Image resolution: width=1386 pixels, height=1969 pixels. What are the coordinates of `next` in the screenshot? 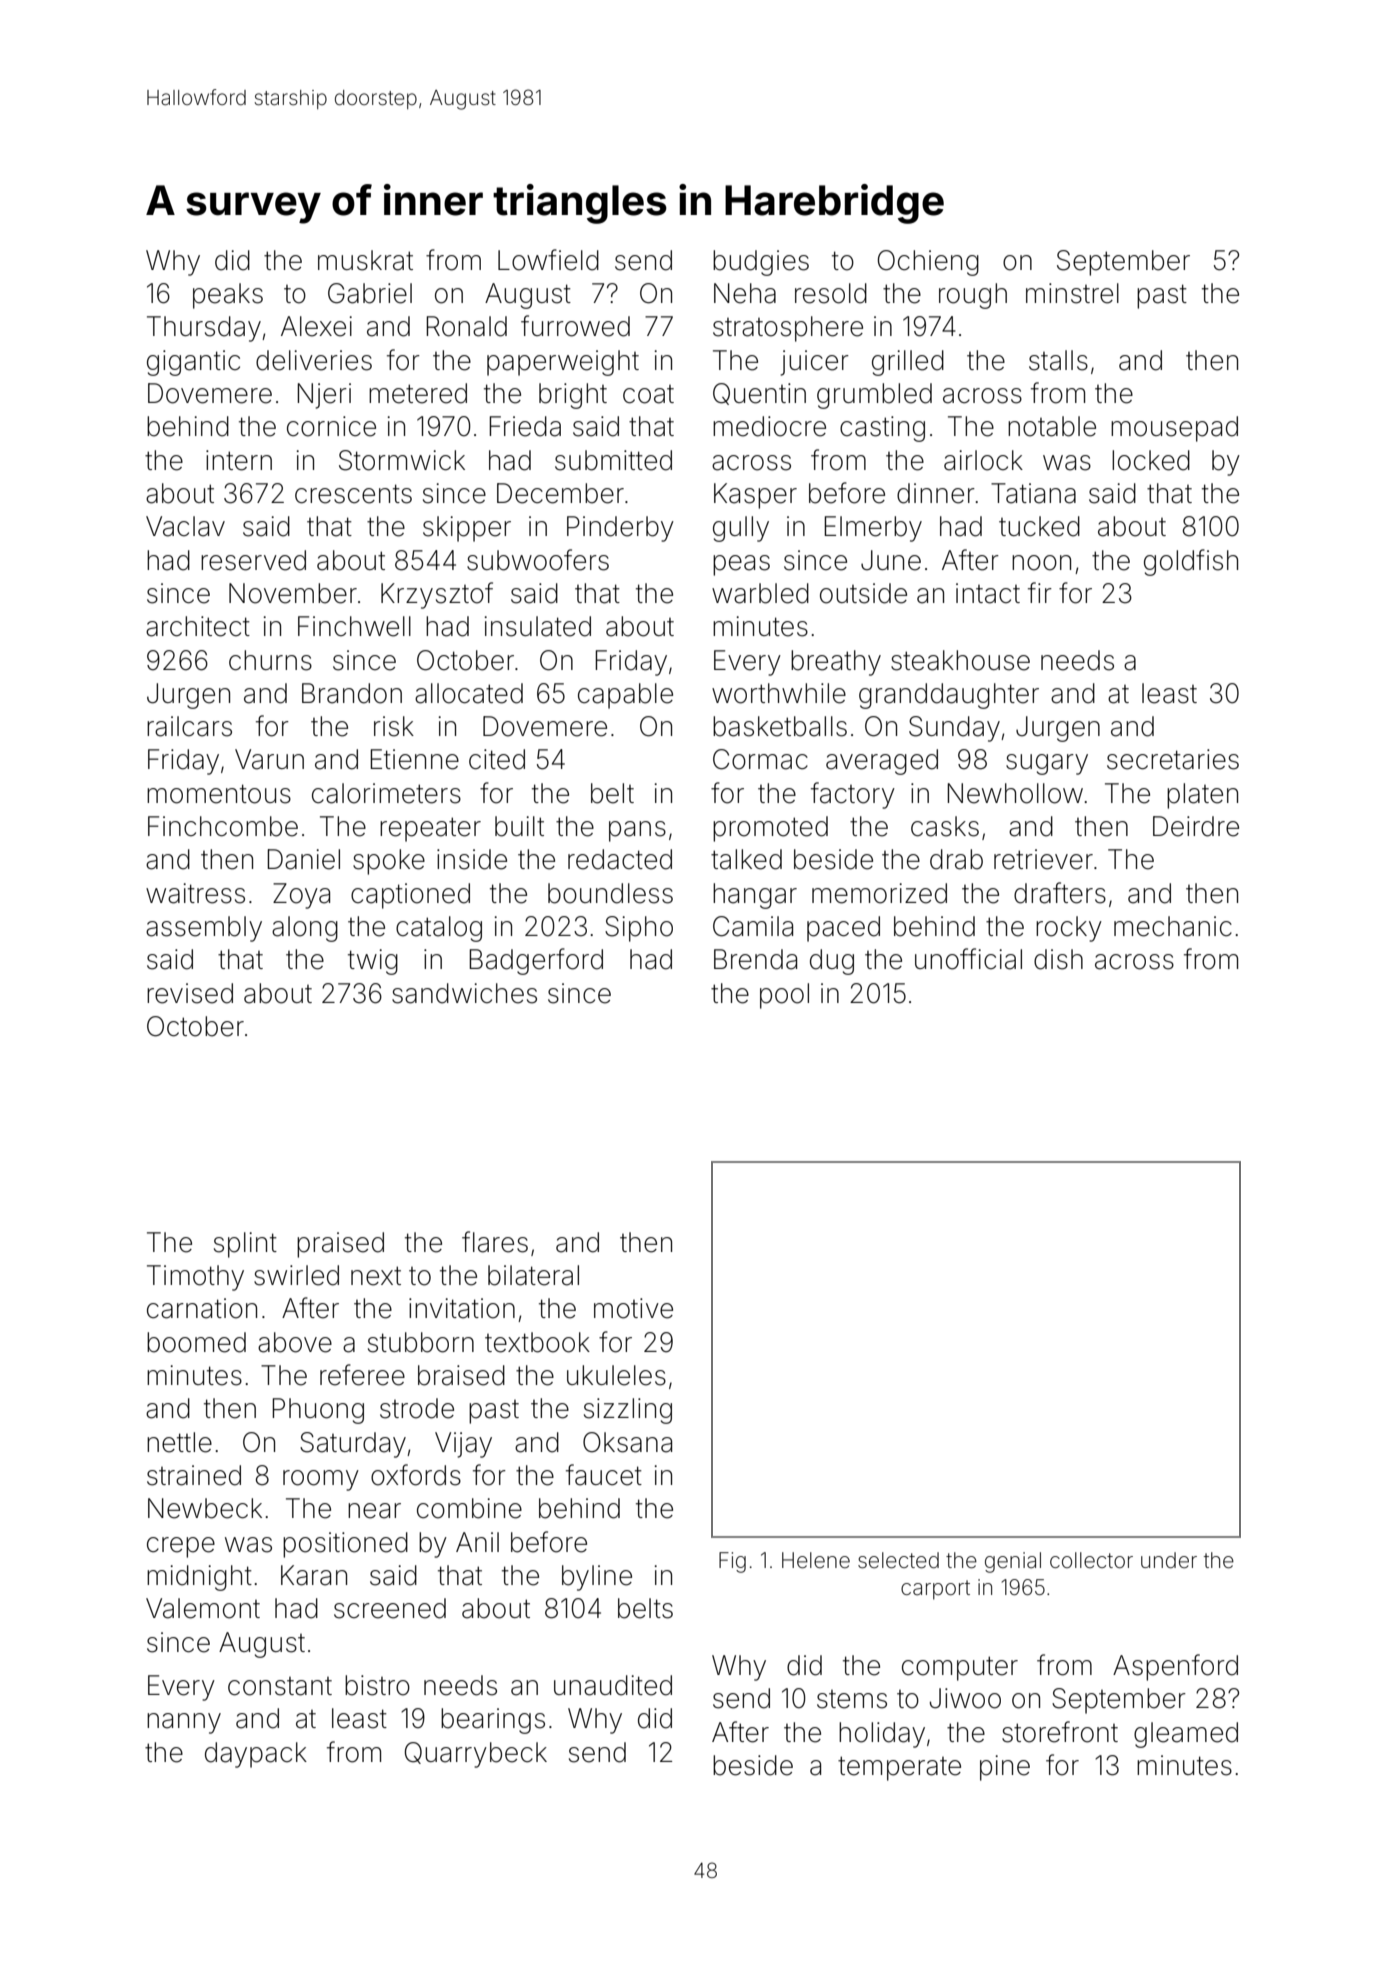 It's located at (376, 1276).
